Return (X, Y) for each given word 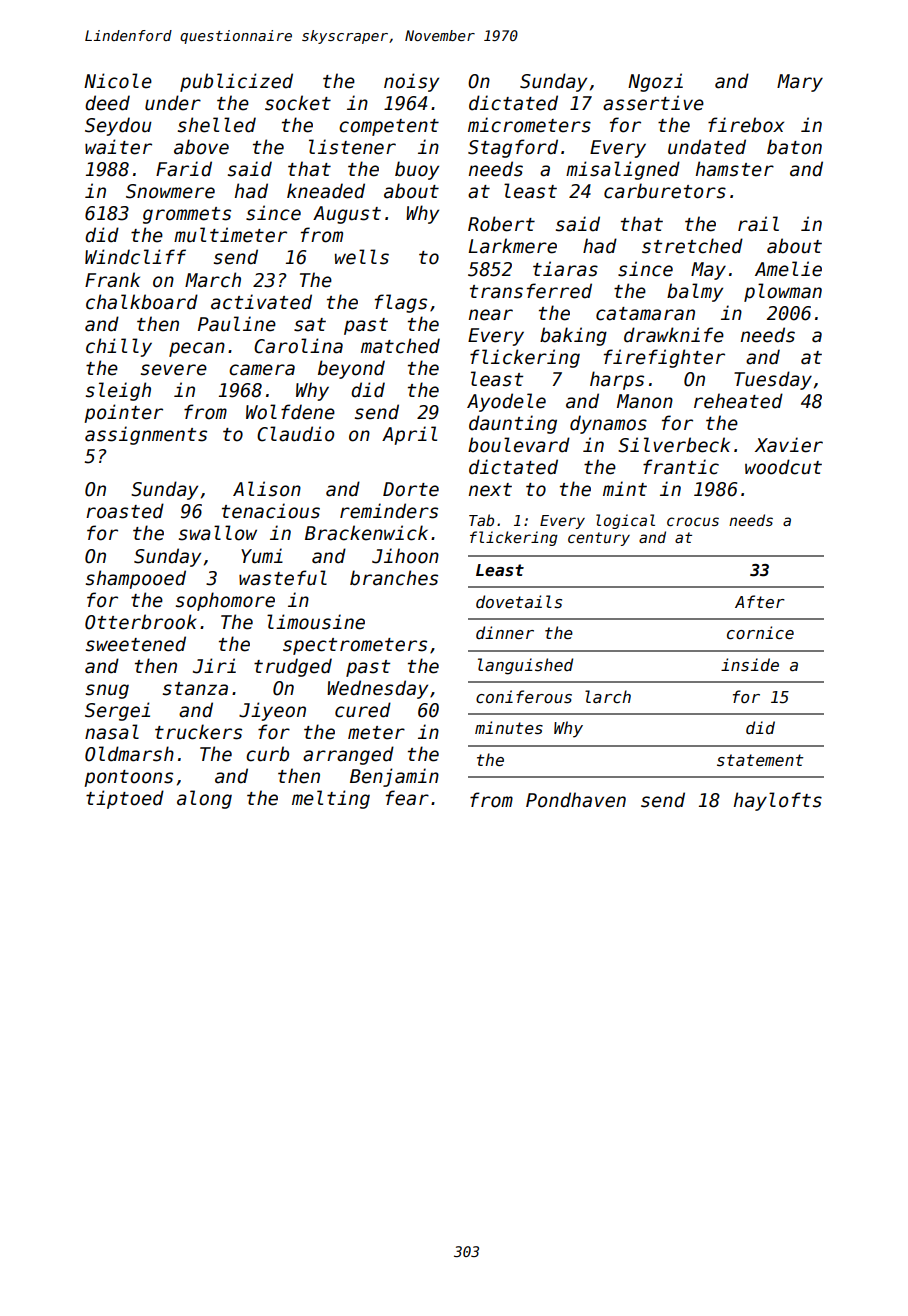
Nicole (118, 81)
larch (608, 696)
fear (407, 798)
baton (794, 147)
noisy (411, 82)
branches (394, 578)
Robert (501, 224)
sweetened (136, 644)
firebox (746, 125)
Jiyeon (272, 711)
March (213, 280)
